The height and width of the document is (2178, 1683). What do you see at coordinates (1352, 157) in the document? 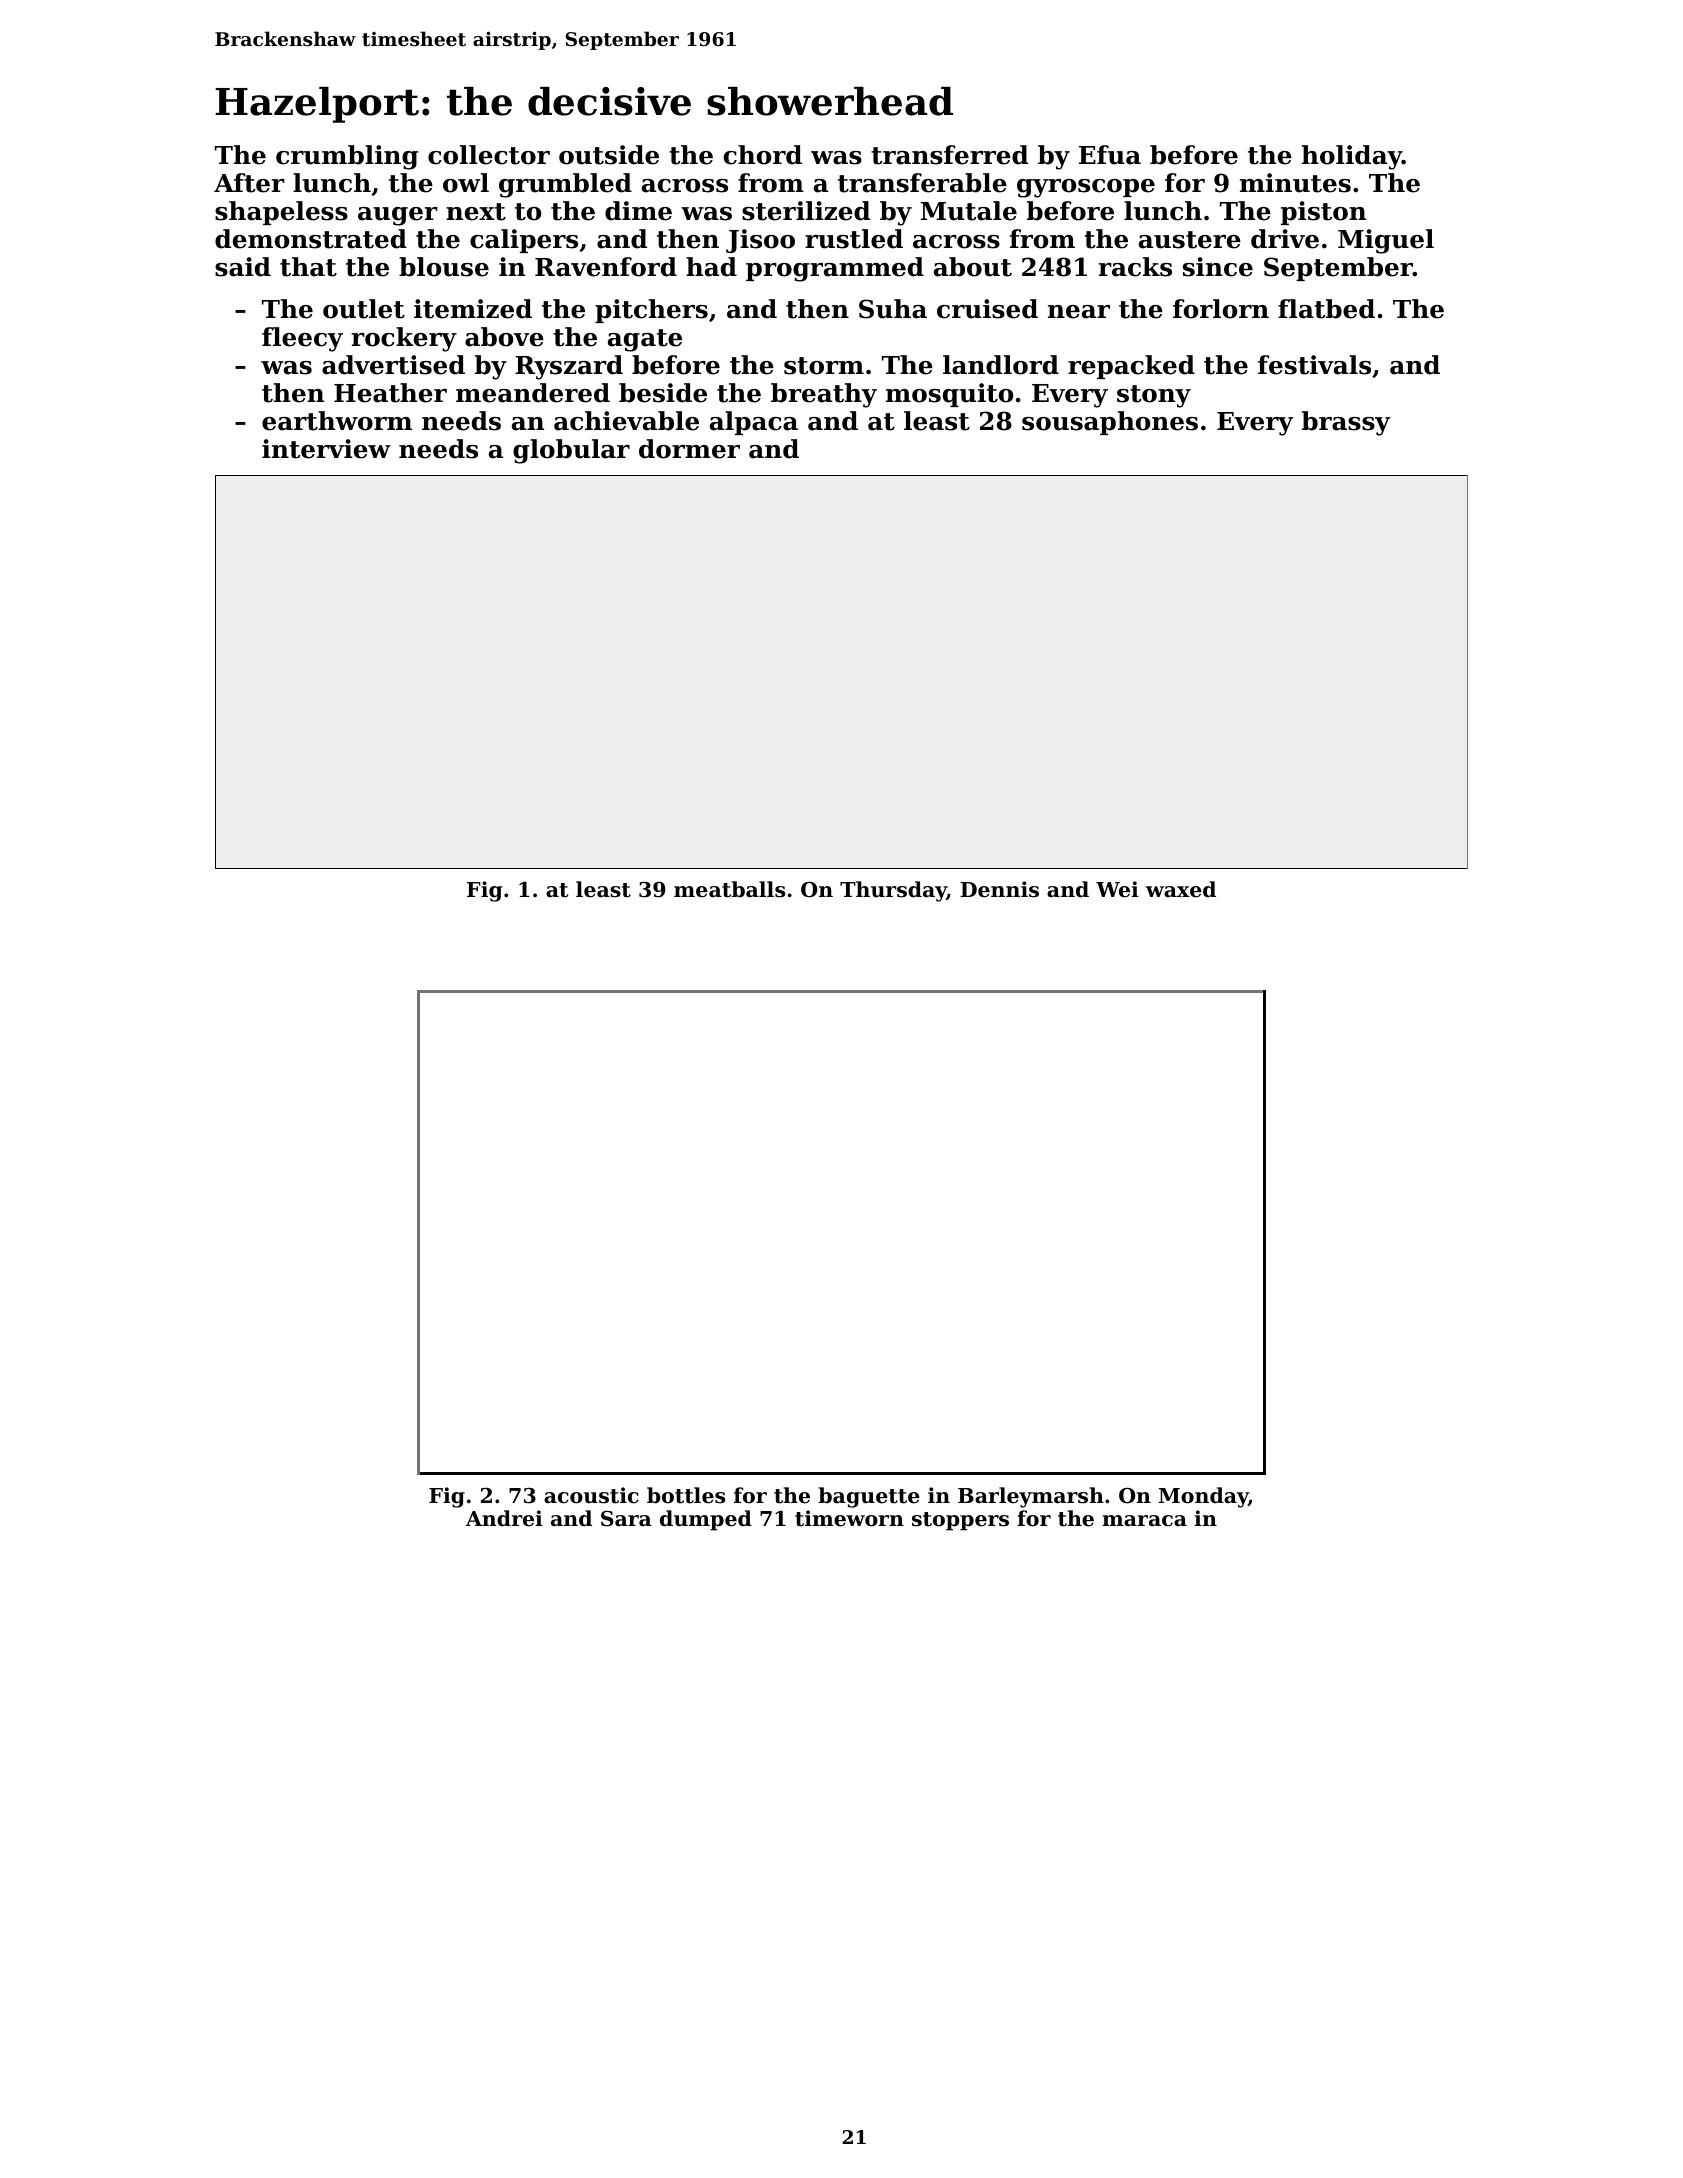
I see `holiday` at bounding box center [1352, 157].
